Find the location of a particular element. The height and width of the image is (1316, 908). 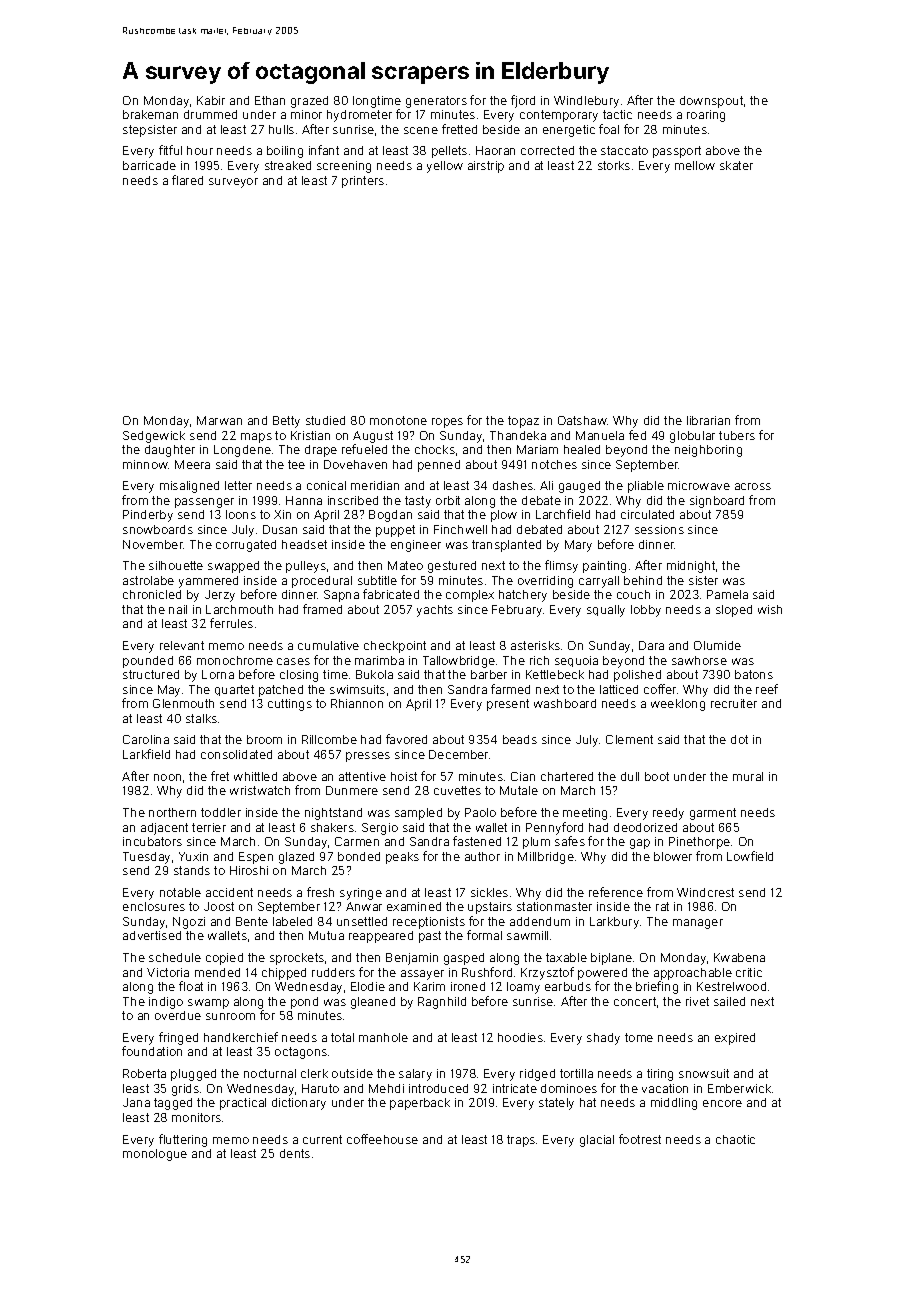

skater is located at coordinates (736, 165).
